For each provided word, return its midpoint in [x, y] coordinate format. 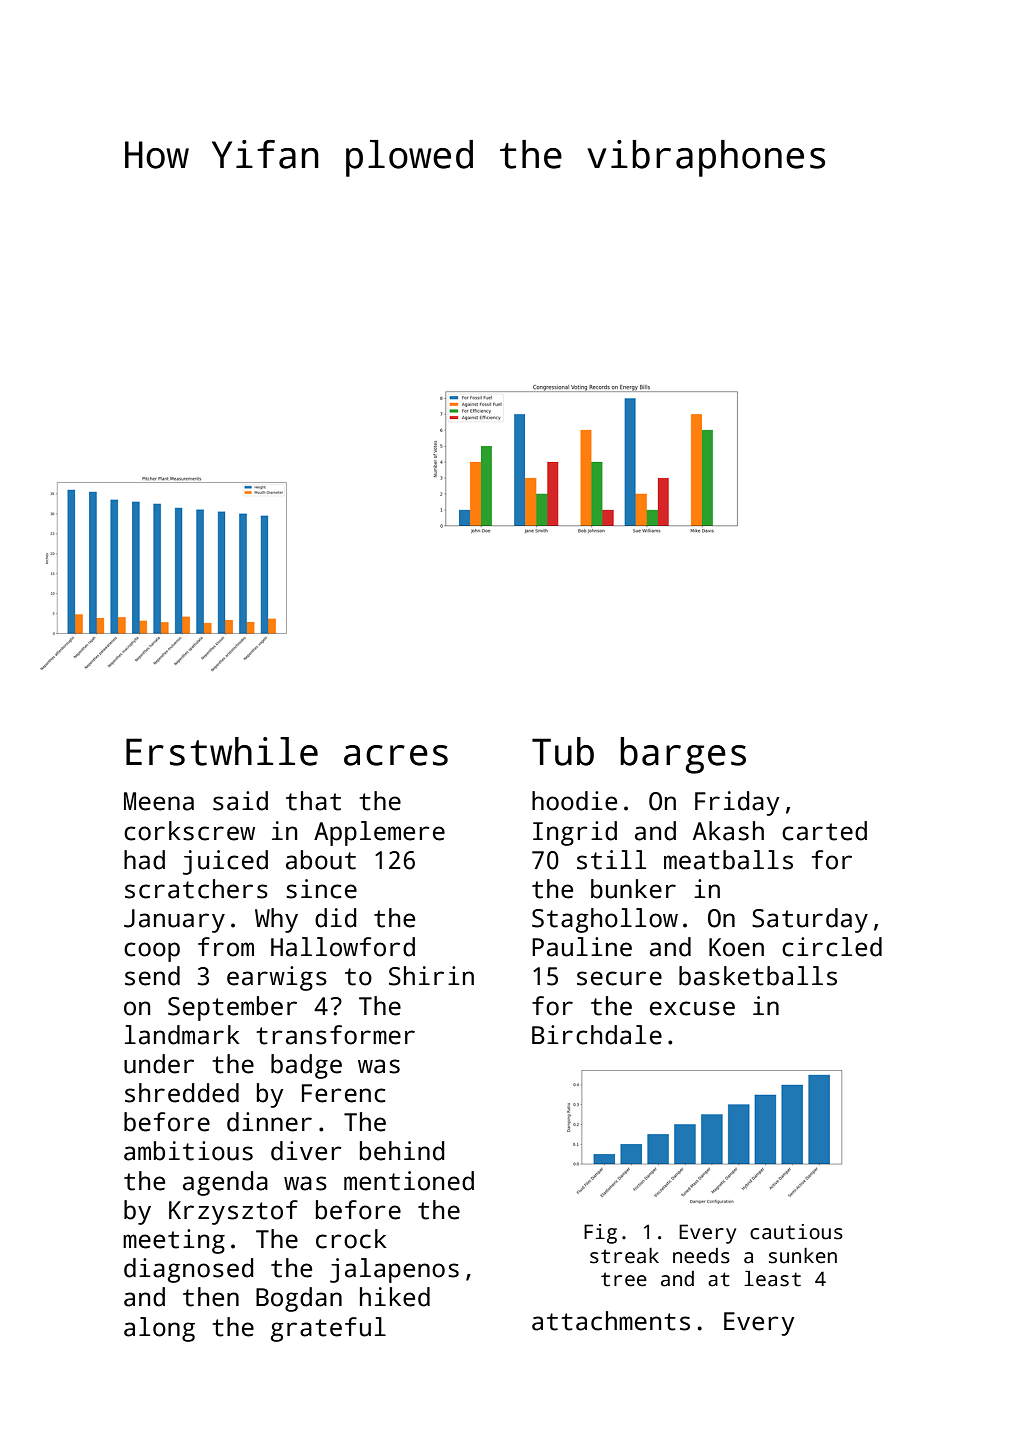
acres [396, 755]
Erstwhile [222, 751]
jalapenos [394, 1270]
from [226, 947]
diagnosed [188, 1270]
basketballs [758, 976]
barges [683, 755]
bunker [633, 889]
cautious [796, 1232]
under [159, 1064]
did [335, 918]
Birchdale [597, 1035]
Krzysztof [233, 1212]
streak [624, 1256]
